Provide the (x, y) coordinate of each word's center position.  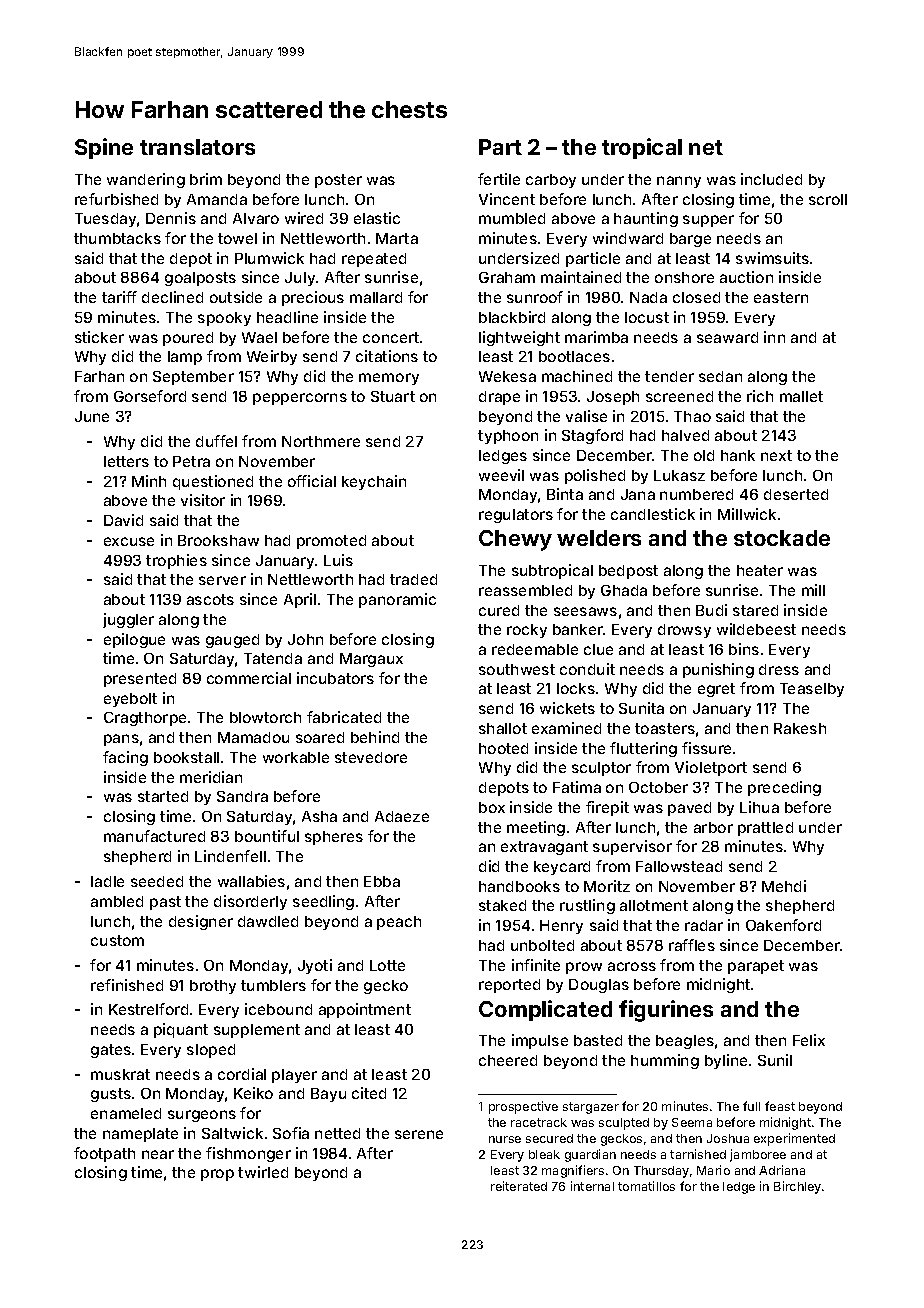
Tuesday (105, 220)
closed (696, 297)
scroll (828, 199)
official (312, 481)
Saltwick (232, 1133)
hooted (503, 748)
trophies (176, 561)
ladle (107, 881)
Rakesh (800, 728)
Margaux (371, 660)
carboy (551, 181)
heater (760, 570)
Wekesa (507, 376)
